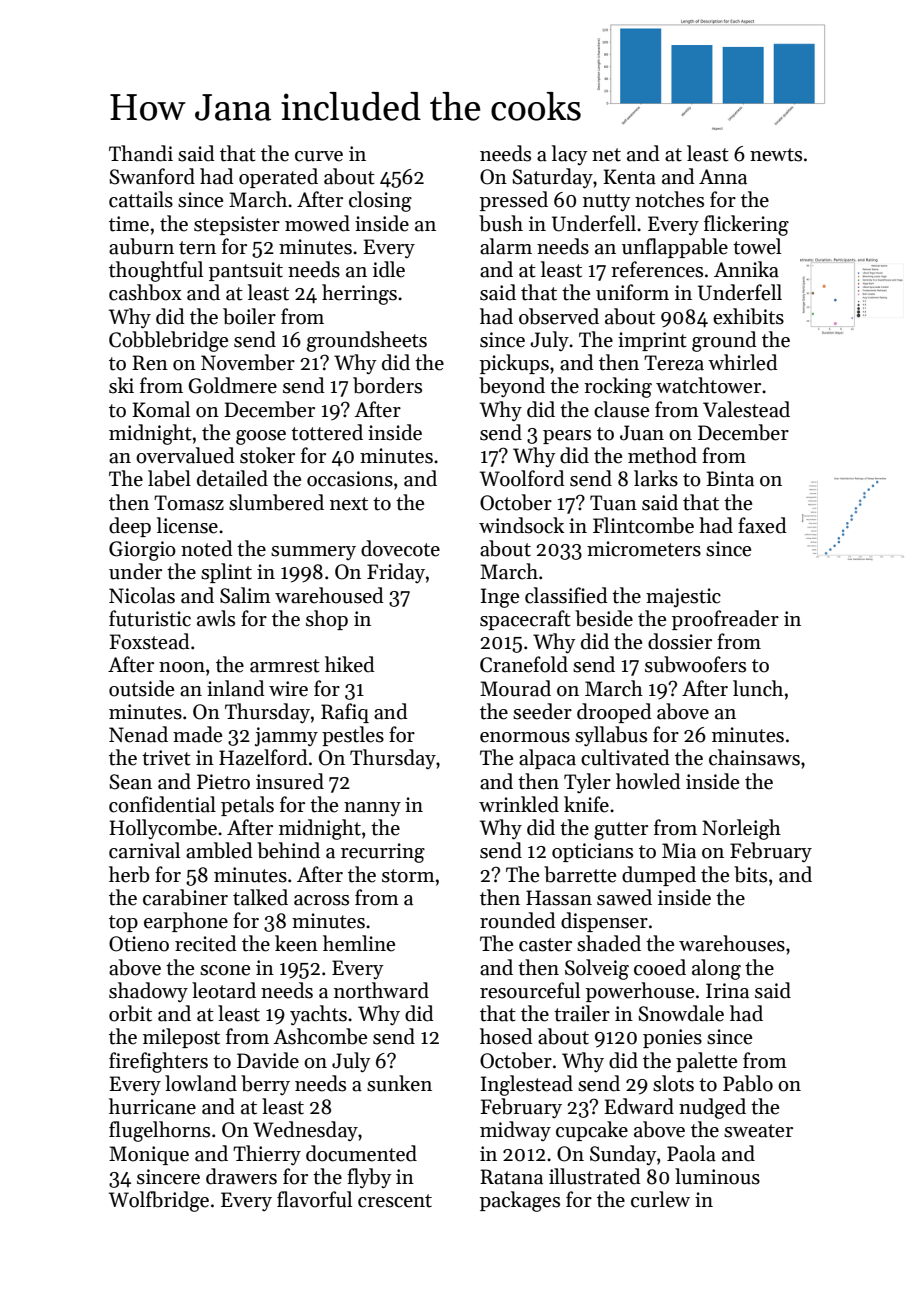  Describe the element at coordinates (141, 246) in the screenshot. I see `auburn` at that location.
